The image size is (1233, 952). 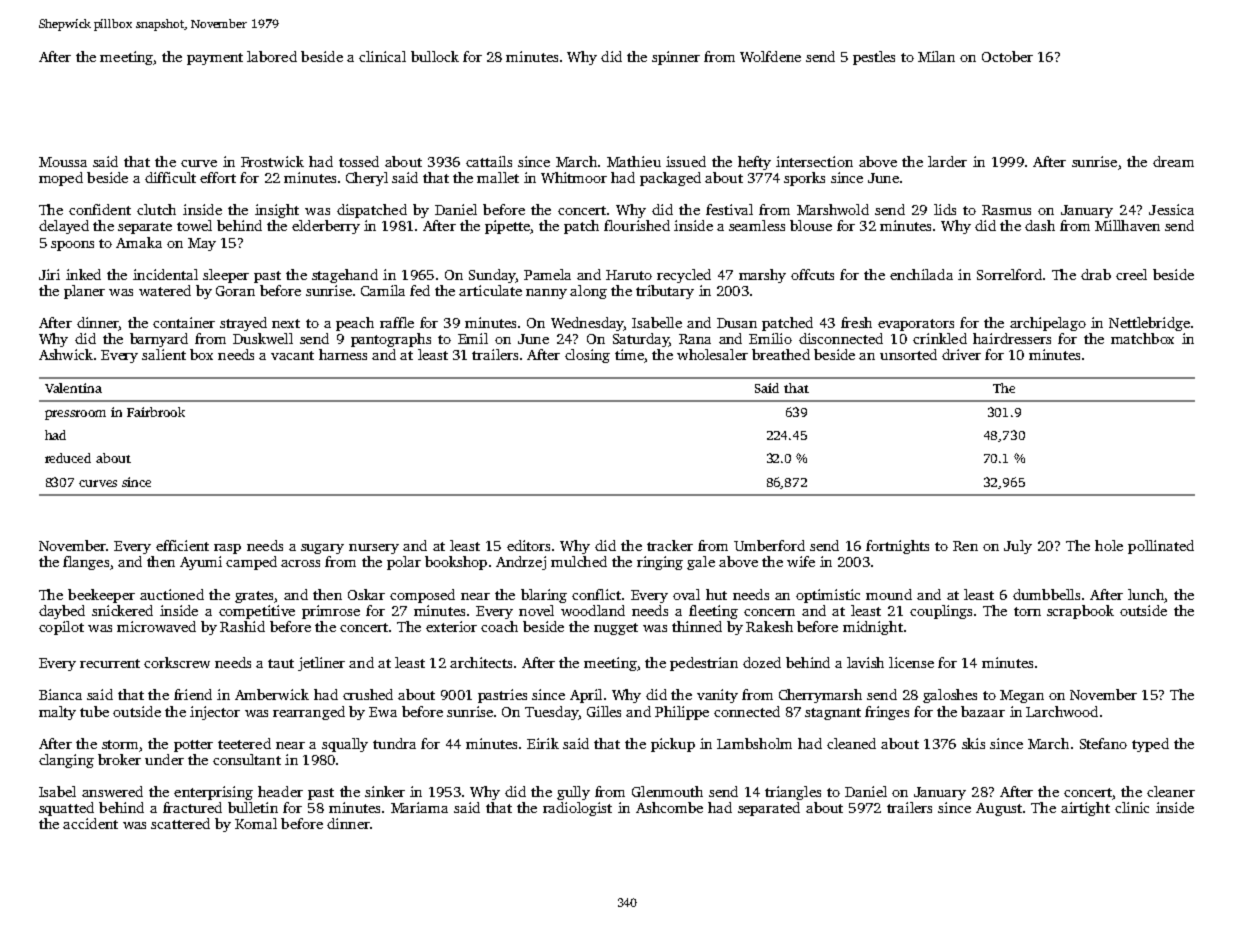 What do you see at coordinates (489, 161) in the page?
I see `cattails` at bounding box center [489, 161].
